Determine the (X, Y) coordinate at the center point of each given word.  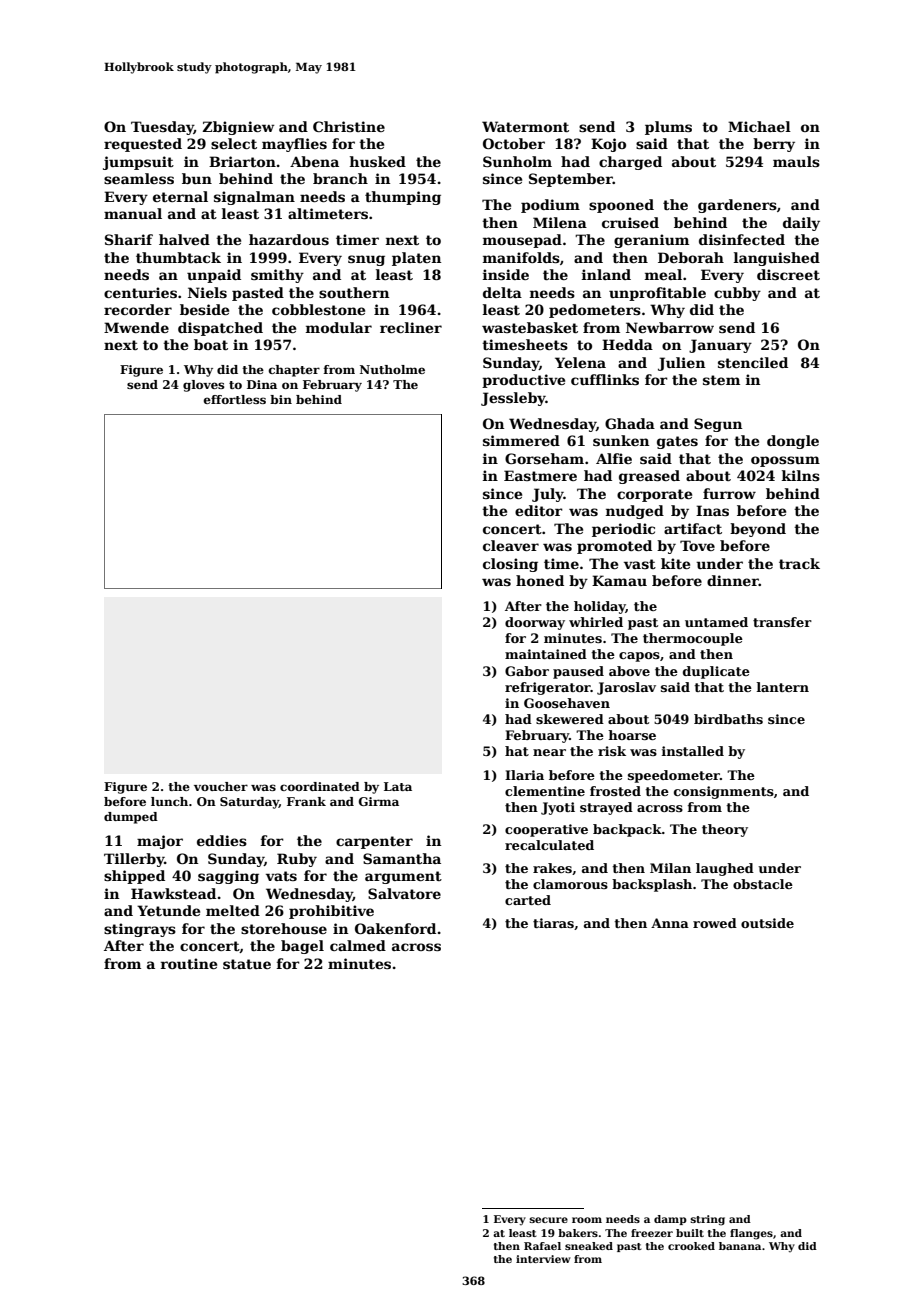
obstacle (763, 884)
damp (670, 1220)
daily (801, 224)
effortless (235, 399)
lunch (169, 801)
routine (189, 963)
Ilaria (524, 775)
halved (184, 239)
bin (281, 399)
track (799, 563)
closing (510, 565)
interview (543, 1259)
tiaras (553, 923)
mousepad (522, 241)
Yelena (580, 362)
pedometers (595, 311)
